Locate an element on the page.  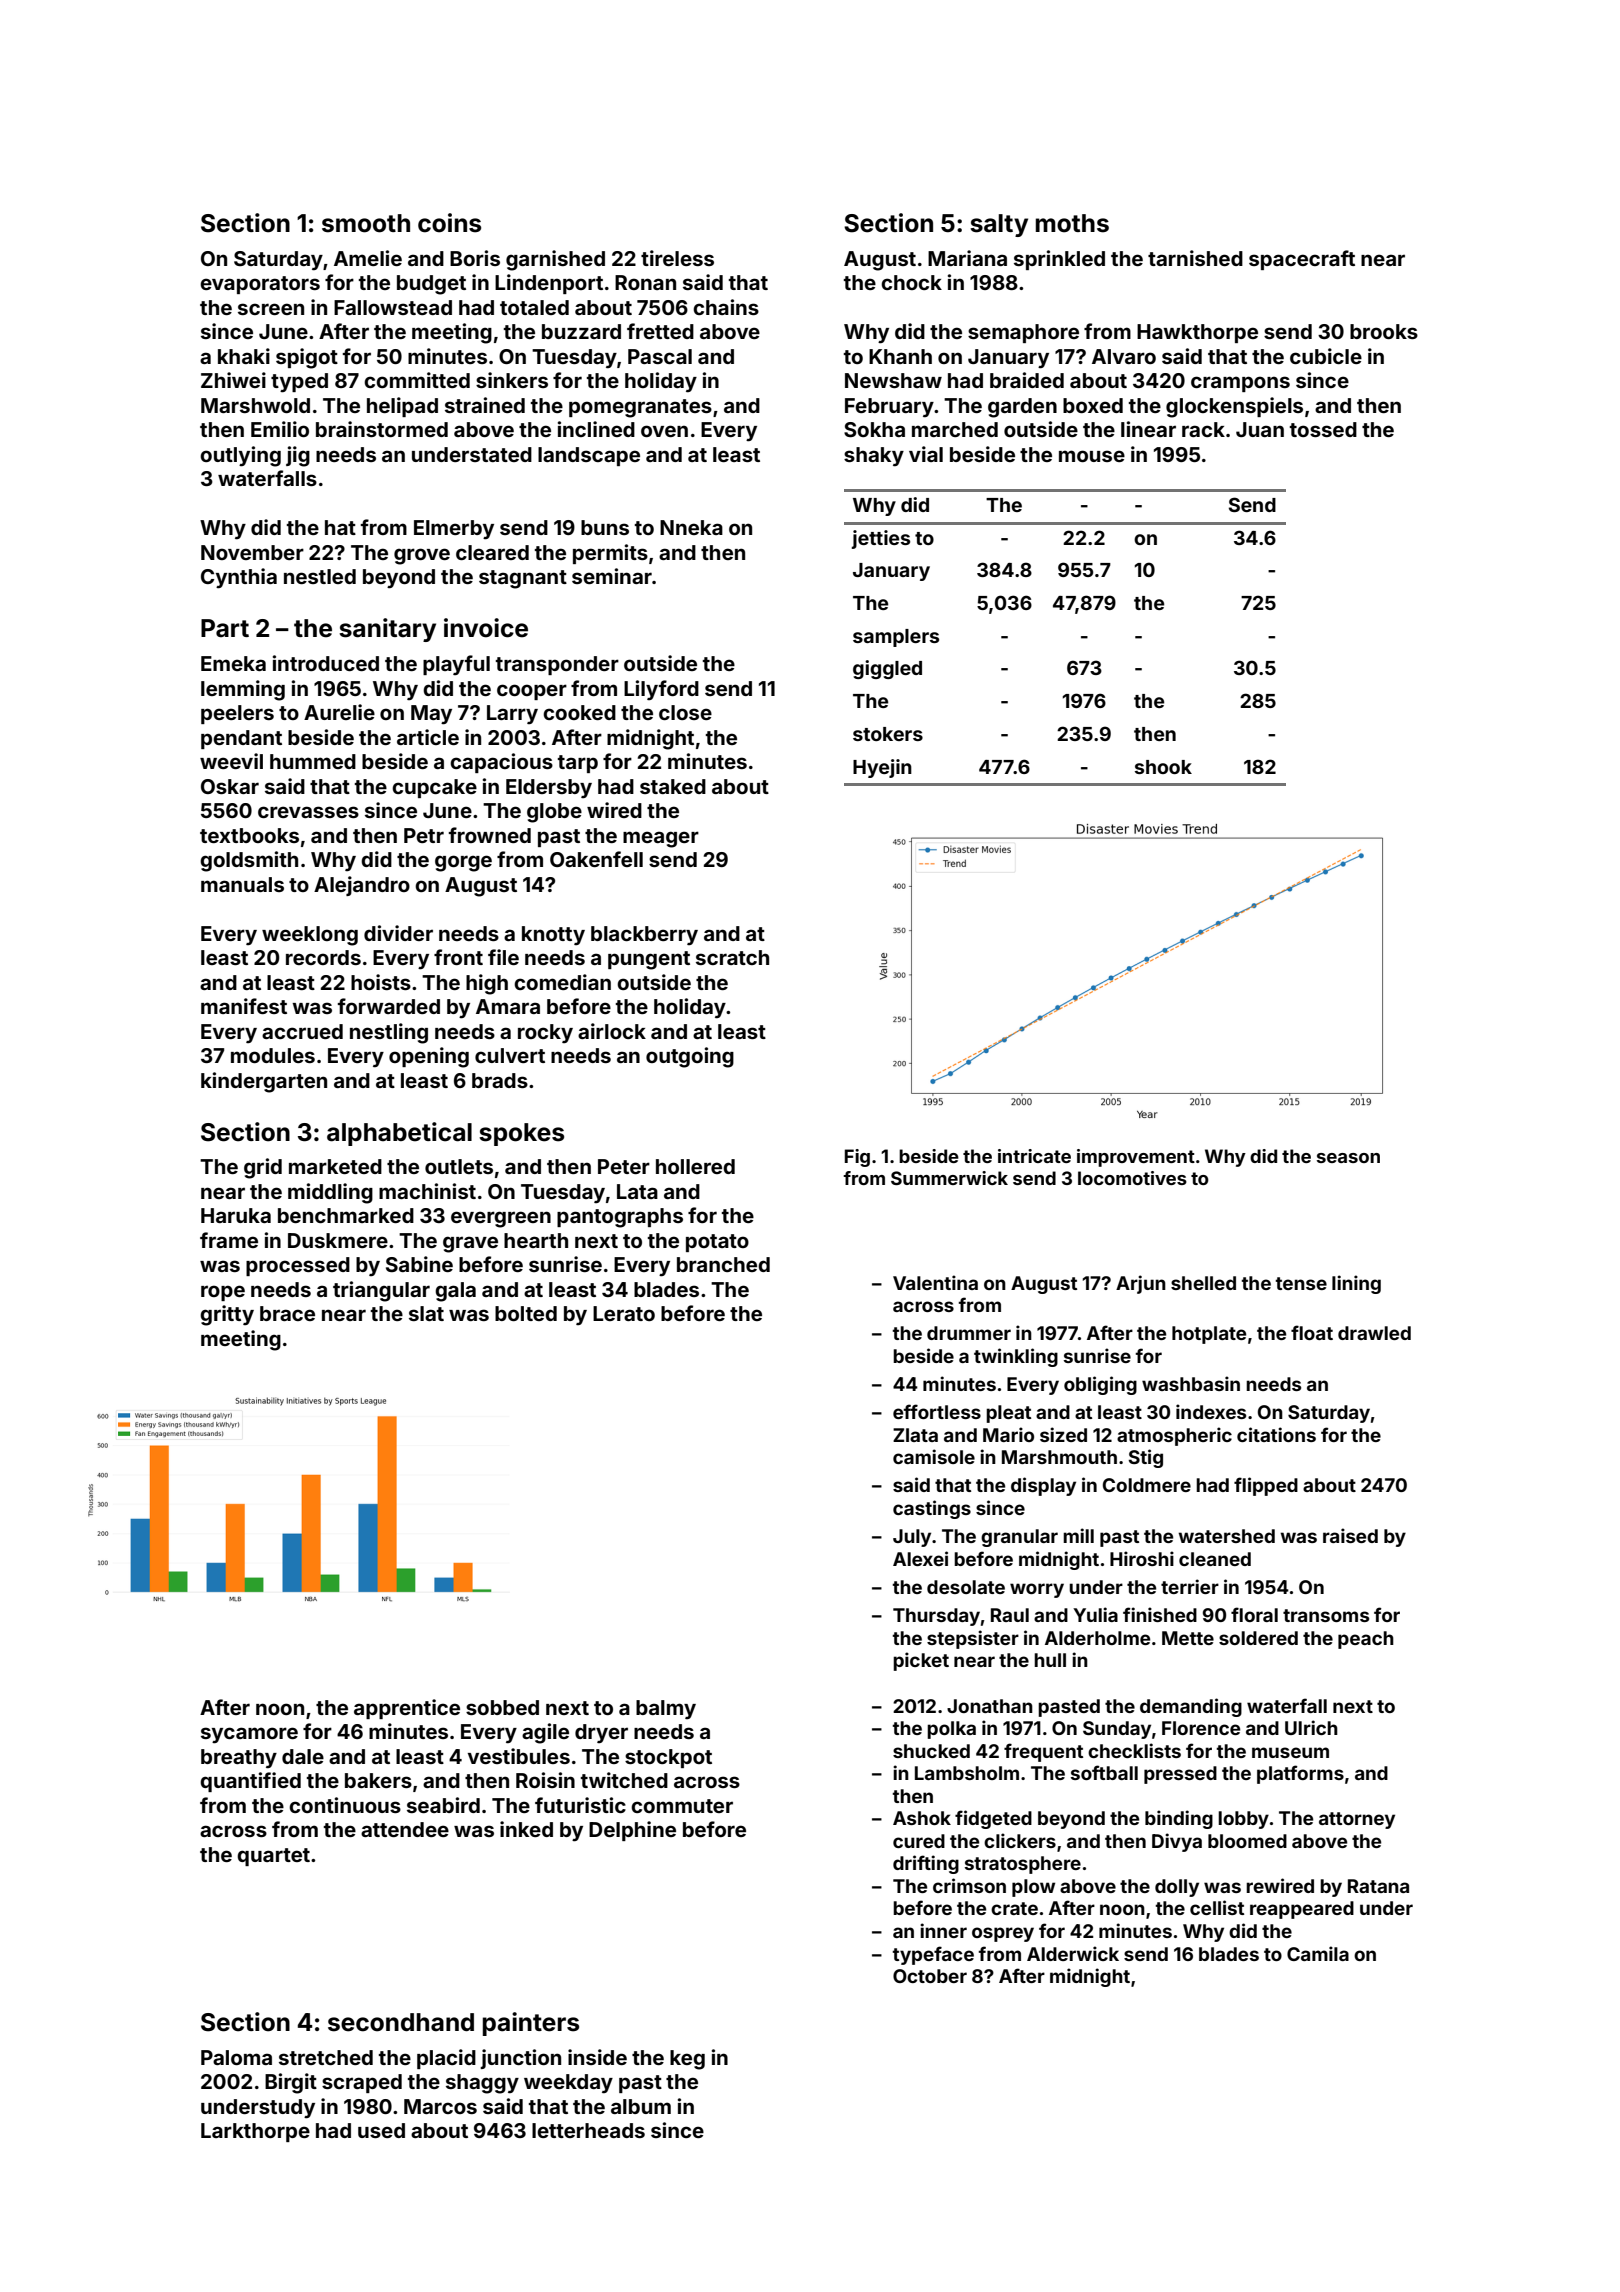
smooth is located at coordinates (366, 223).
